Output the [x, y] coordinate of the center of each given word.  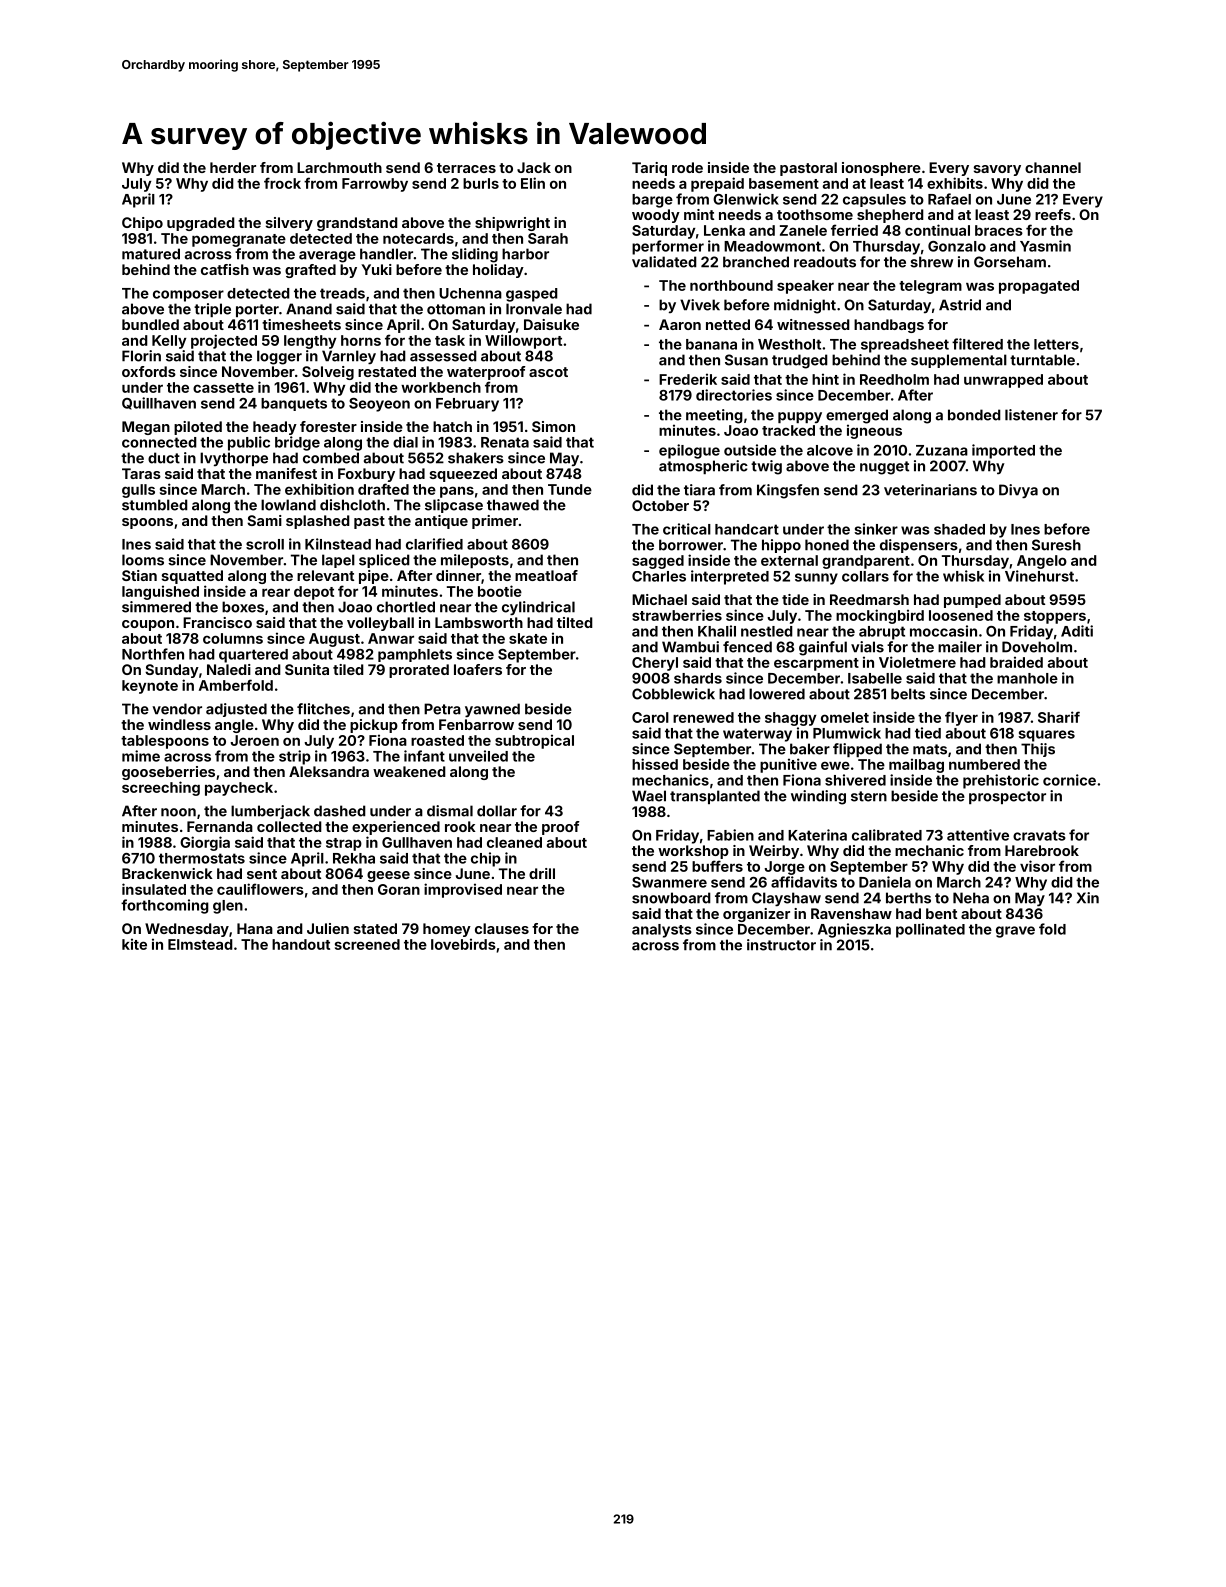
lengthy [310, 342]
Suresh [1056, 545]
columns [233, 638]
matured [151, 254]
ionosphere [881, 169]
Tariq [649, 169]
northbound [731, 285]
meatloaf [546, 575]
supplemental [959, 361]
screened [367, 944]
